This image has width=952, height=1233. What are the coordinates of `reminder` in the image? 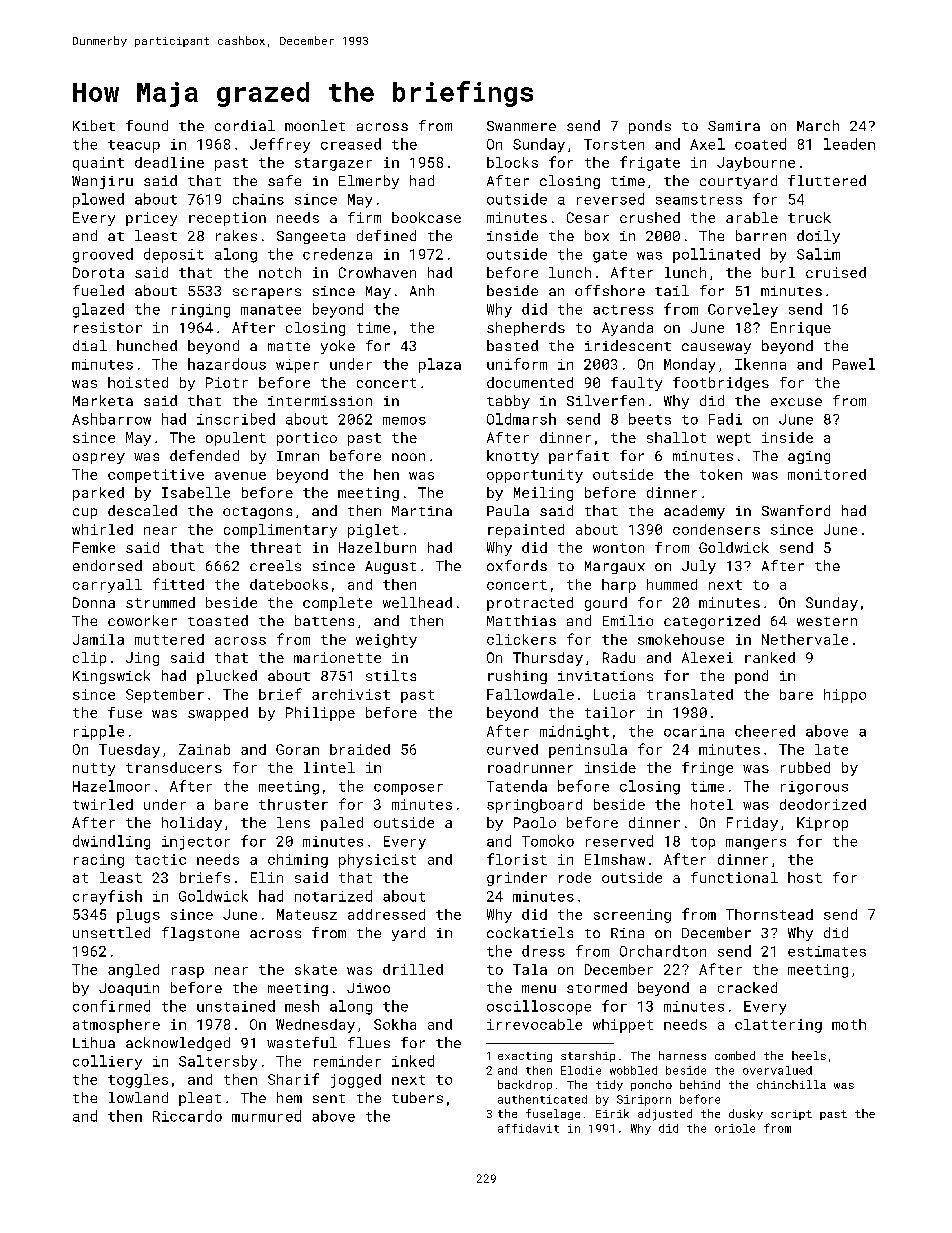 It's located at (347, 1061).
